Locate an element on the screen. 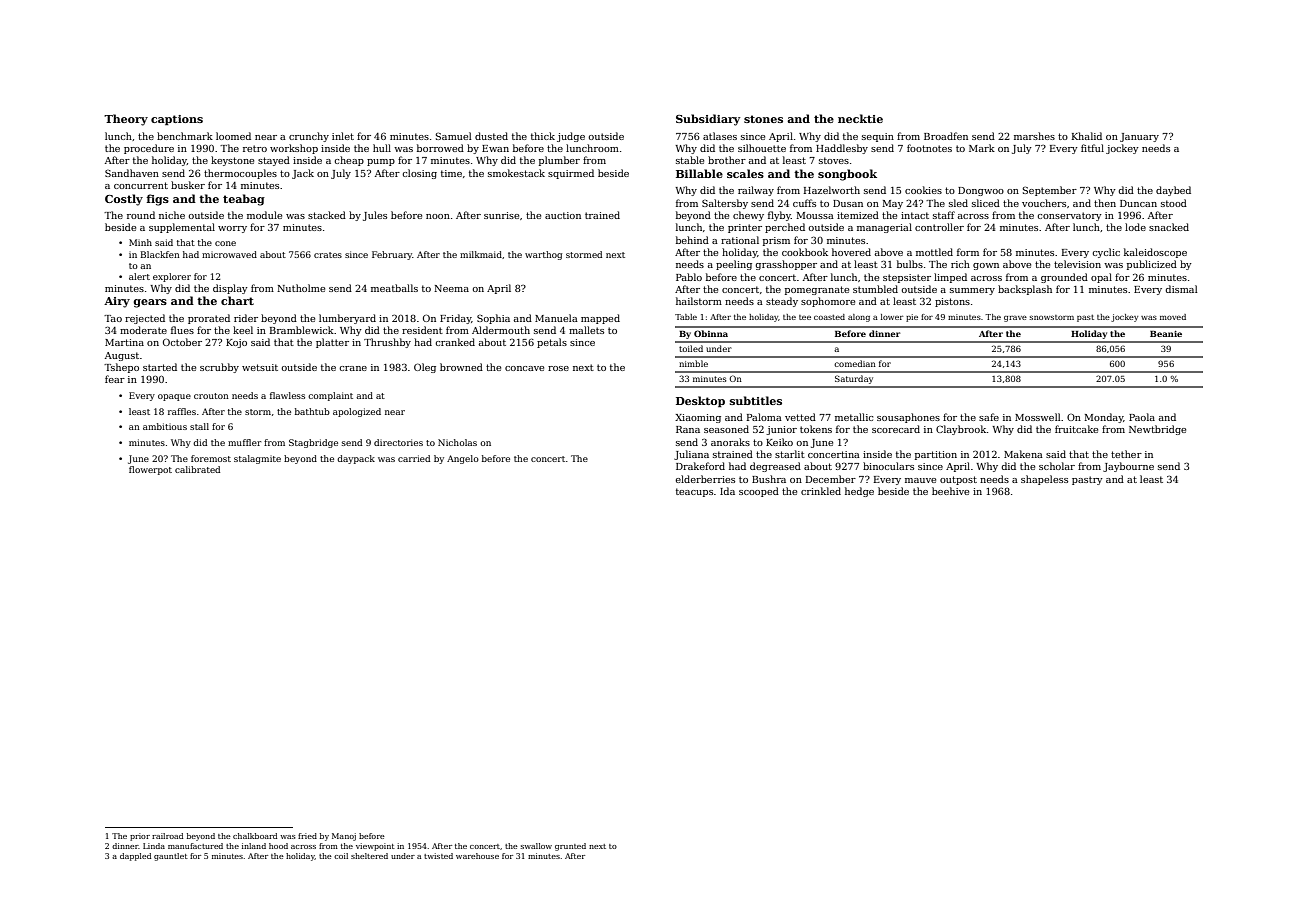  Samuel is located at coordinates (453, 136).
